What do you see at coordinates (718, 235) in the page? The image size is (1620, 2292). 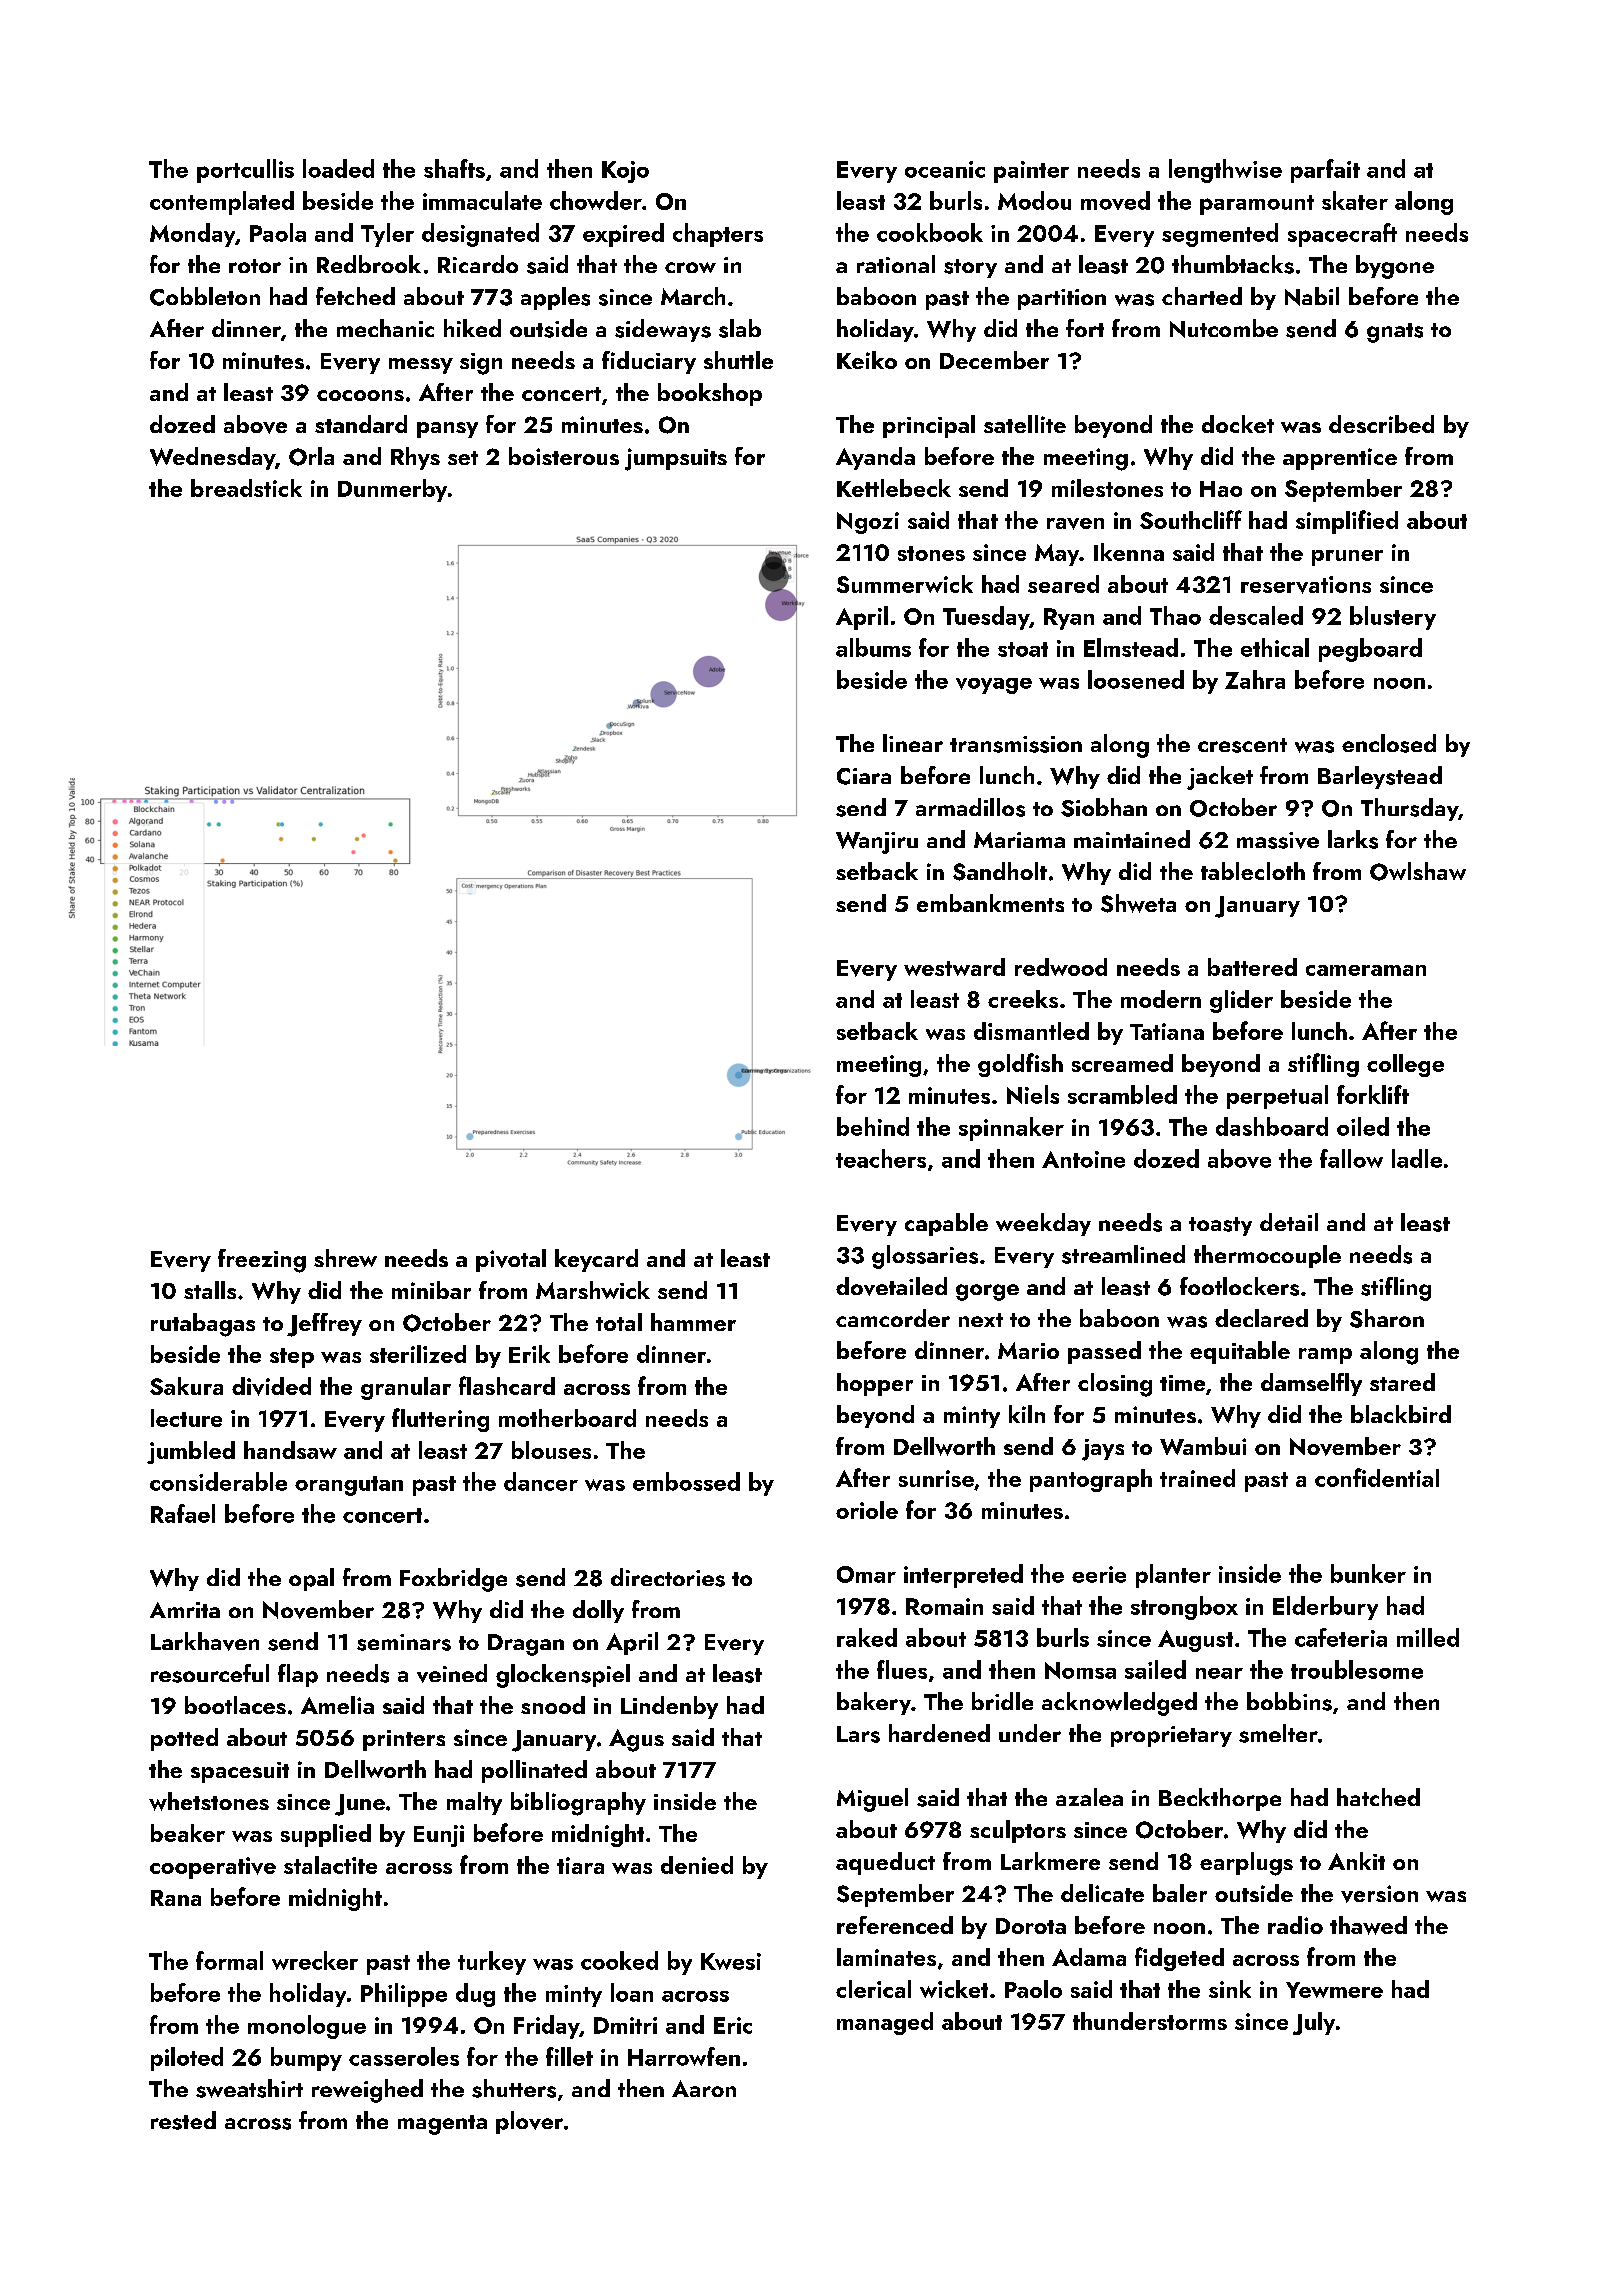 I see `chapters` at bounding box center [718, 235].
